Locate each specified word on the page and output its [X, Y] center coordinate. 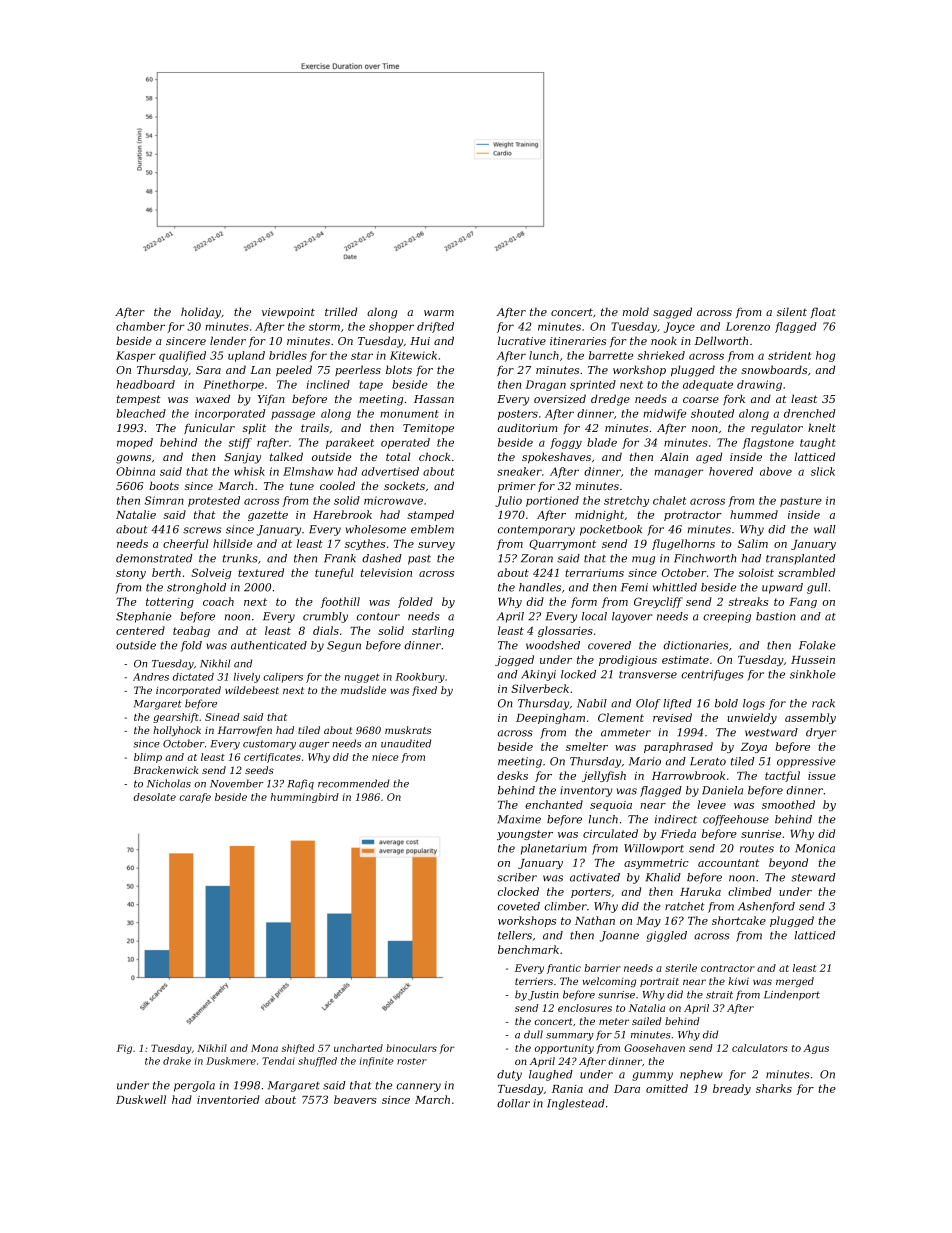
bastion [776, 616]
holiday [201, 313]
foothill [340, 602]
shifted [298, 1049]
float [823, 312]
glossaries [565, 631]
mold [636, 311]
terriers [534, 981]
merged [795, 982]
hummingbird [305, 798]
